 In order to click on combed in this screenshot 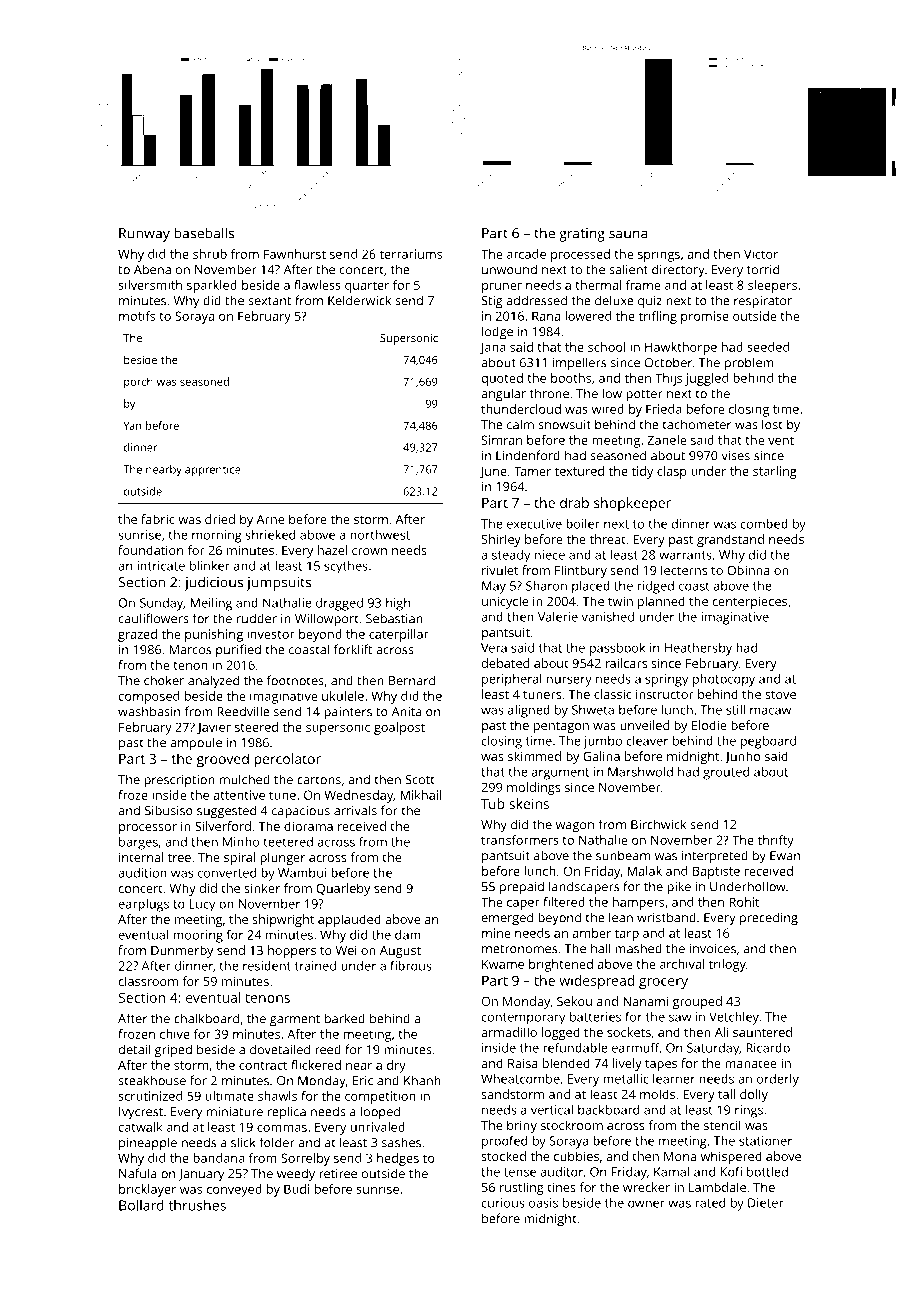, I will do `click(764, 524)`.
